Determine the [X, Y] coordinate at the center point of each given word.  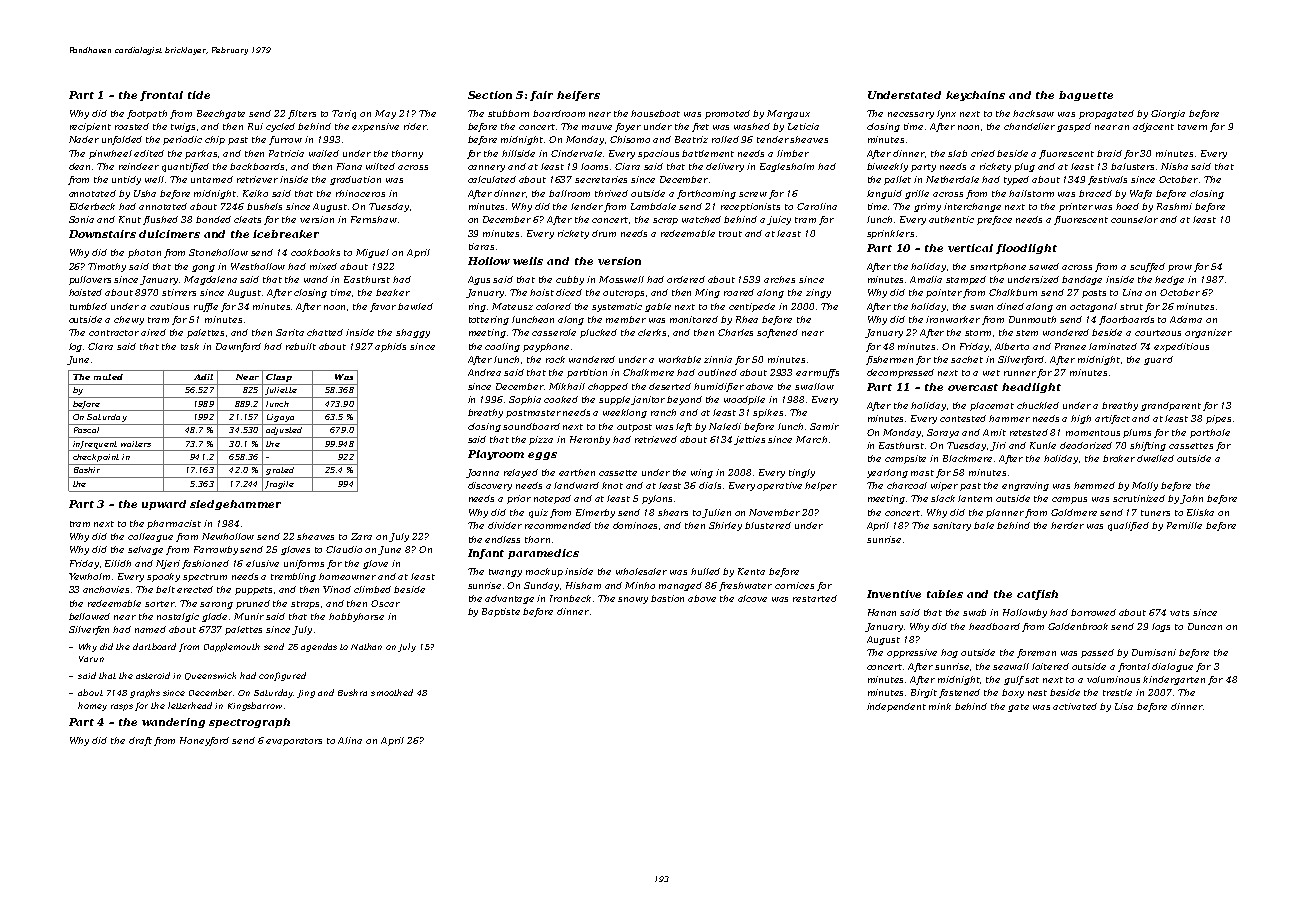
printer [1076, 207]
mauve [597, 127]
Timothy [107, 267]
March [811, 439]
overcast [973, 387]
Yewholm [89, 576]
